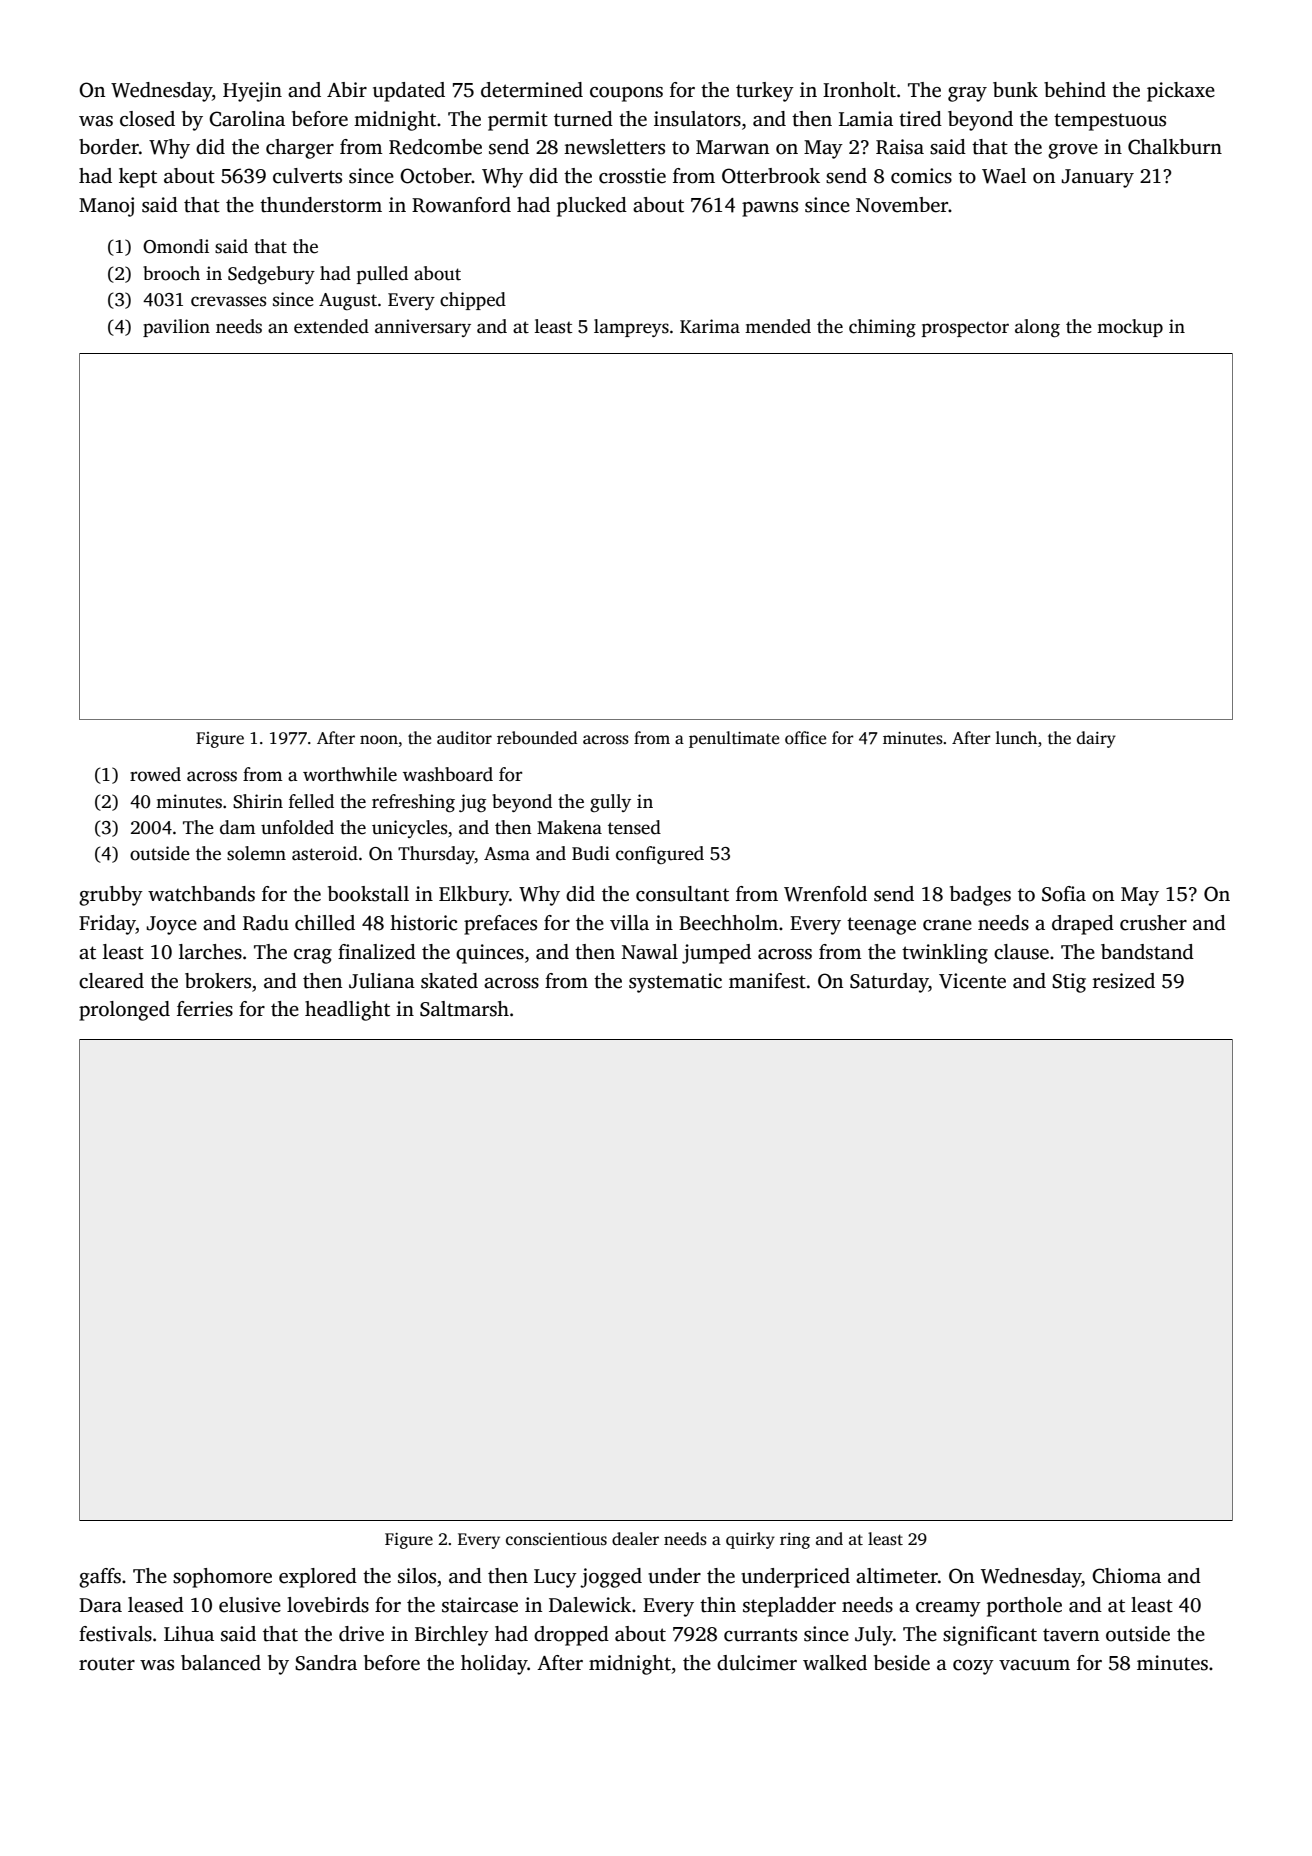 The width and height of the image is (1312, 1856). What do you see at coordinates (859, 90) in the image?
I see `Ironholt` at bounding box center [859, 90].
